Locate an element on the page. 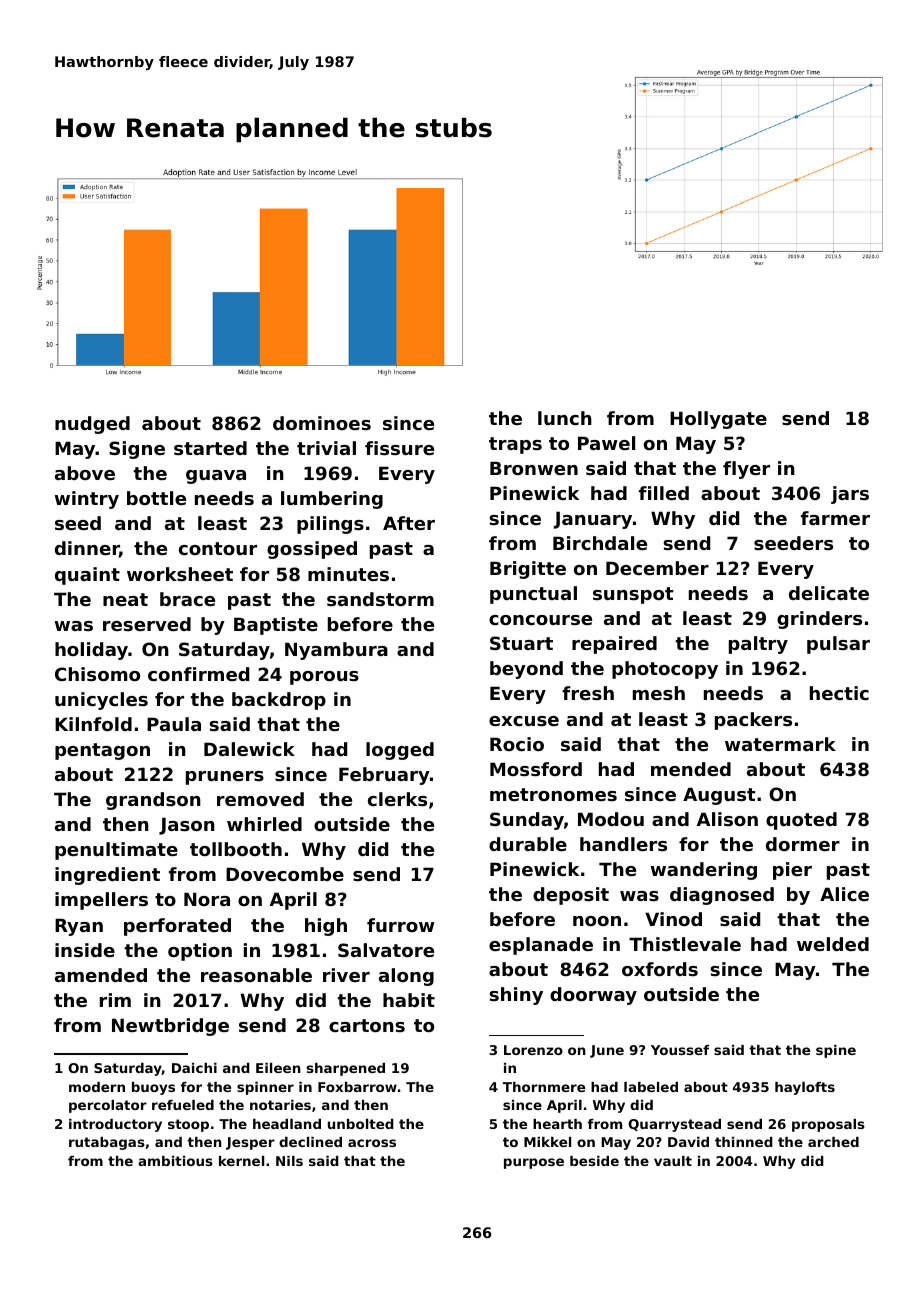 The image size is (924, 1311). beyond is located at coordinates (526, 670).
